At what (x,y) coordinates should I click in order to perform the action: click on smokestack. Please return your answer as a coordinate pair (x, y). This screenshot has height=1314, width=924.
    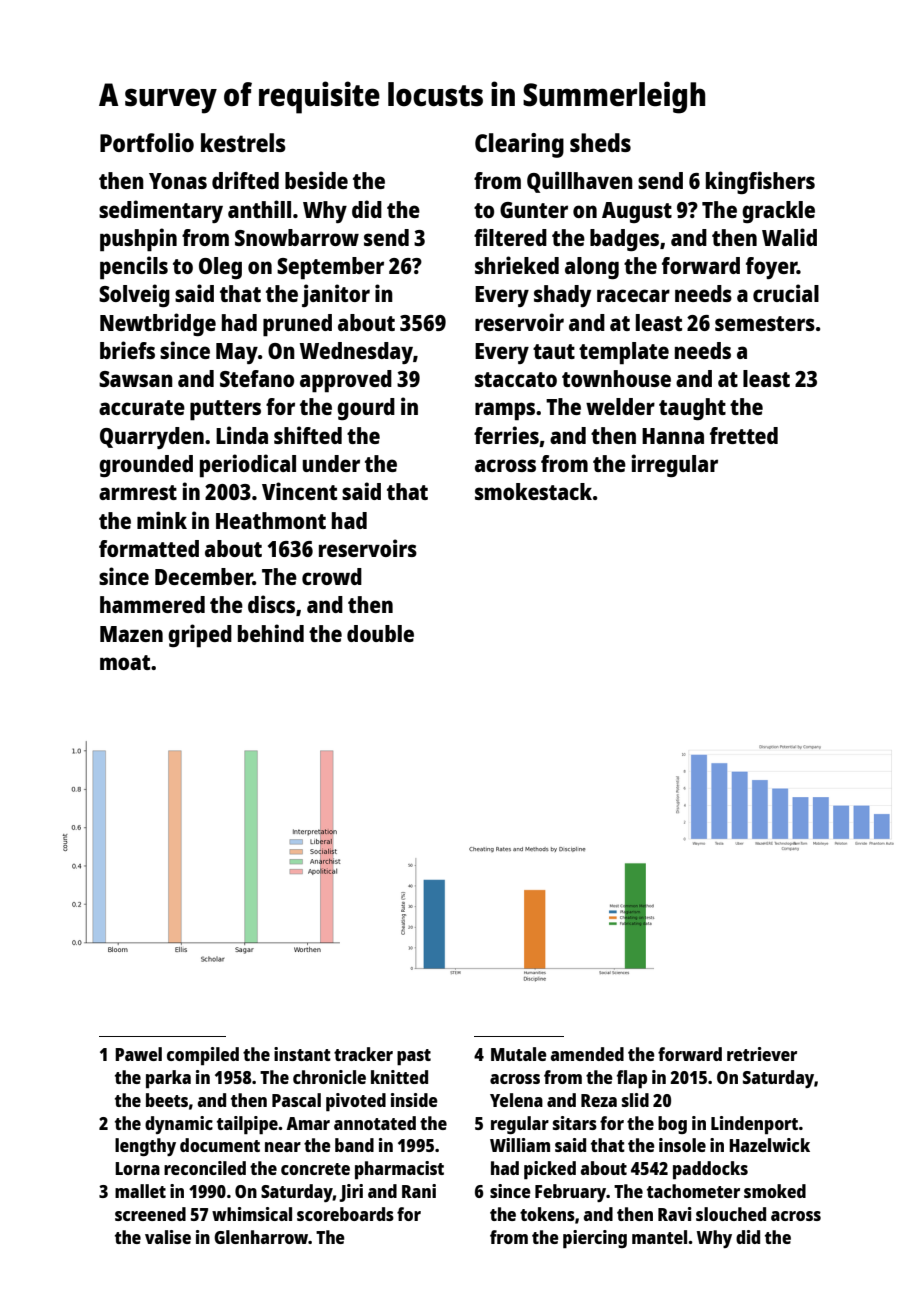
    Looking at the image, I should click on (533, 491).
